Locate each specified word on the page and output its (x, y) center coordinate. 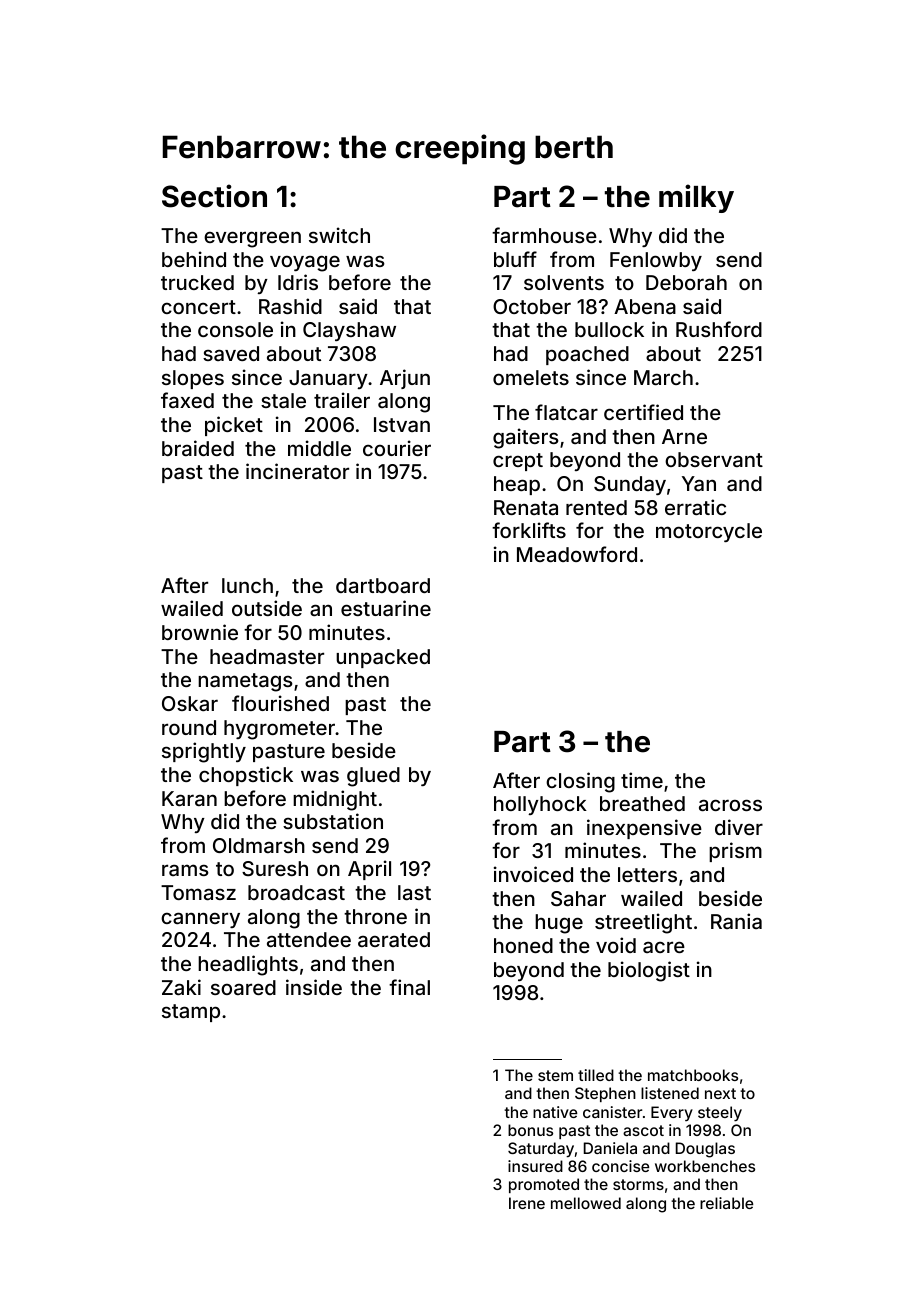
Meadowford (577, 554)
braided (198, 448)
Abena (645, 306)
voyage (305, 263)
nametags (245, 682)
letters (647, 874)
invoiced (533, 874)
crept (518, 462)
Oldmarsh (259, 845)
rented (596, 507)
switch (339, 235)
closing (580, 782)
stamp (191, 1013)
